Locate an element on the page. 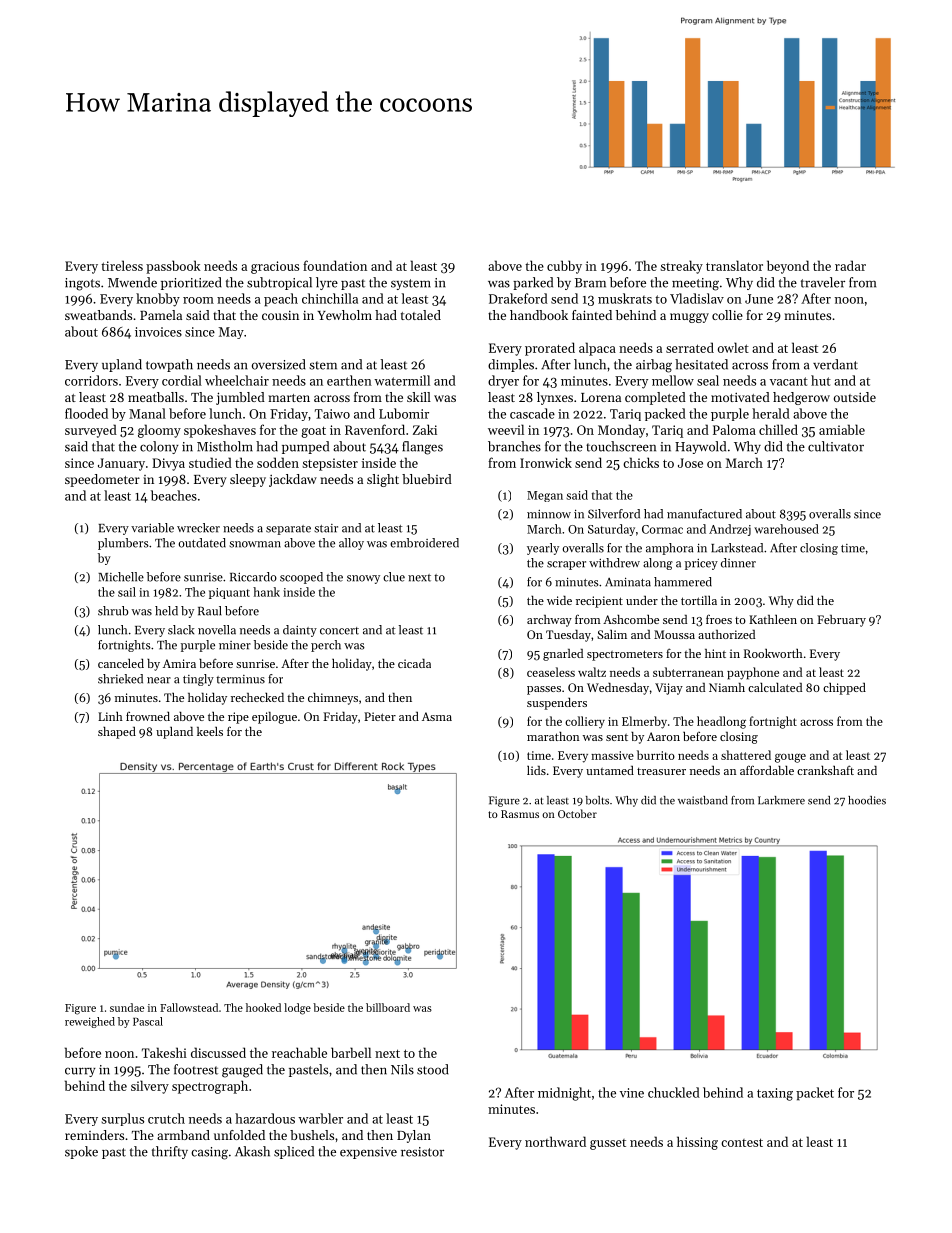  Larkmere is located at coordinates (781, 800).
